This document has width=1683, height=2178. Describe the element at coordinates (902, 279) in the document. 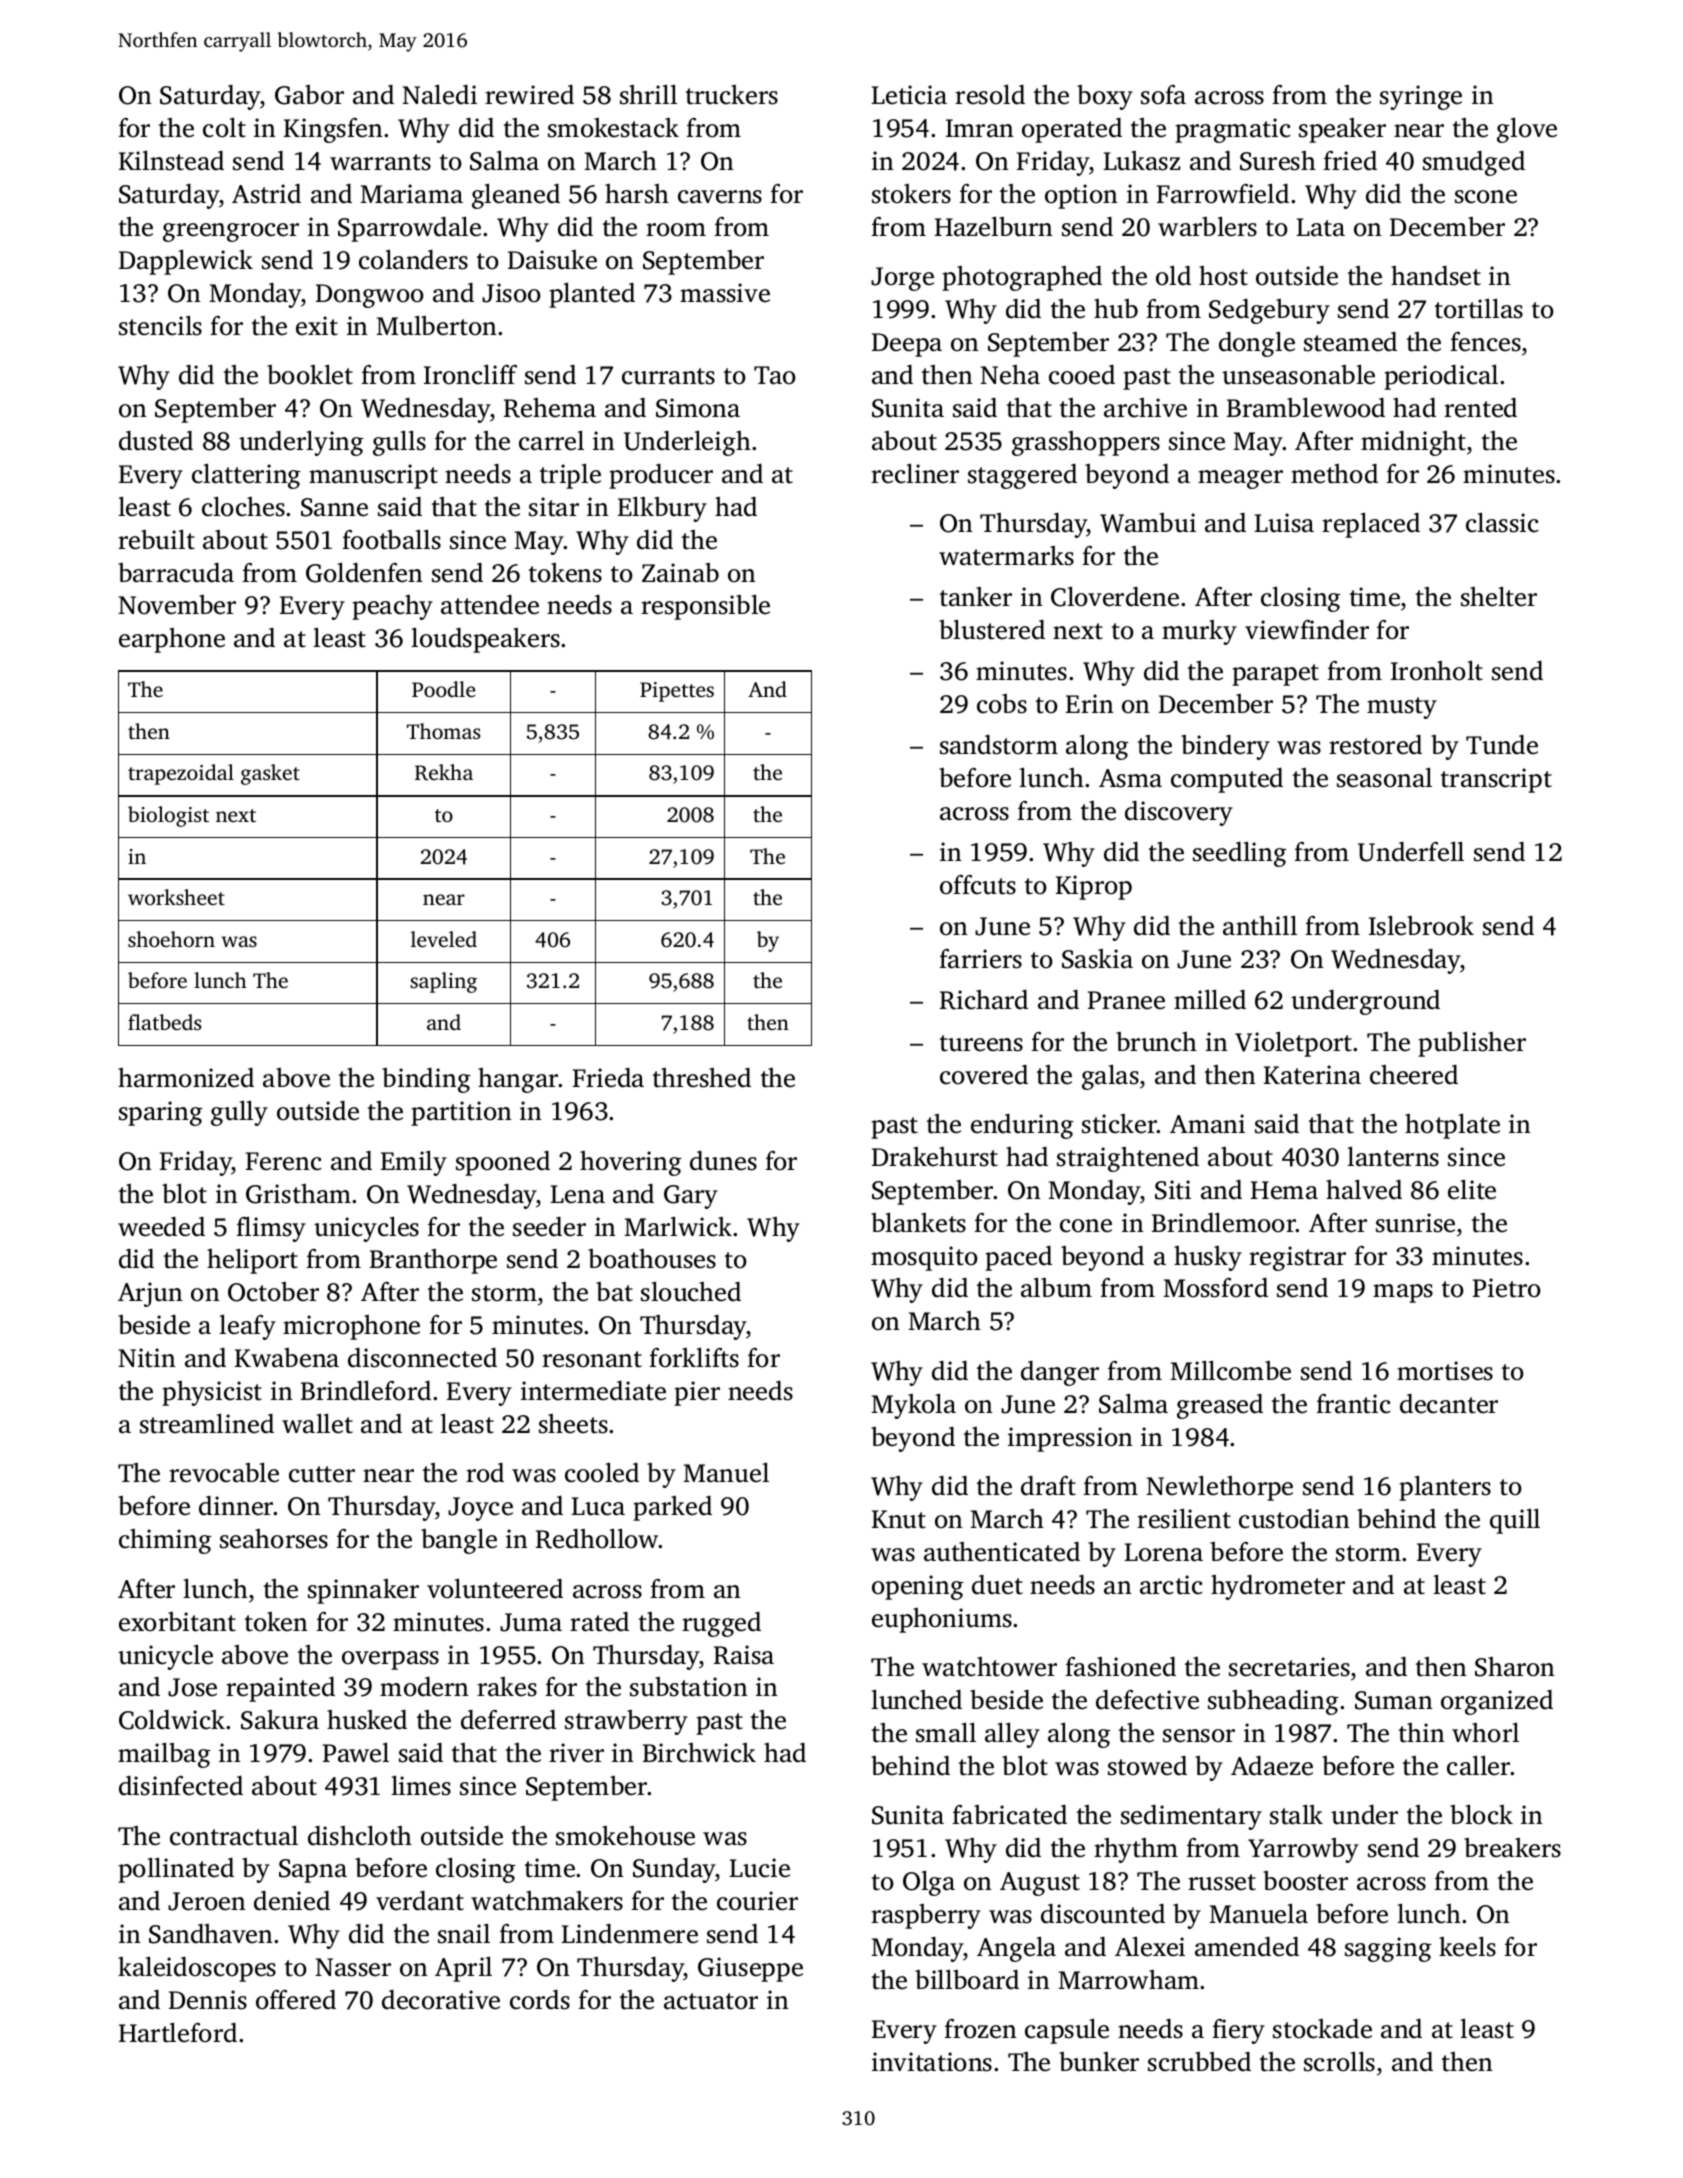

I see `Jorge` at that location.
